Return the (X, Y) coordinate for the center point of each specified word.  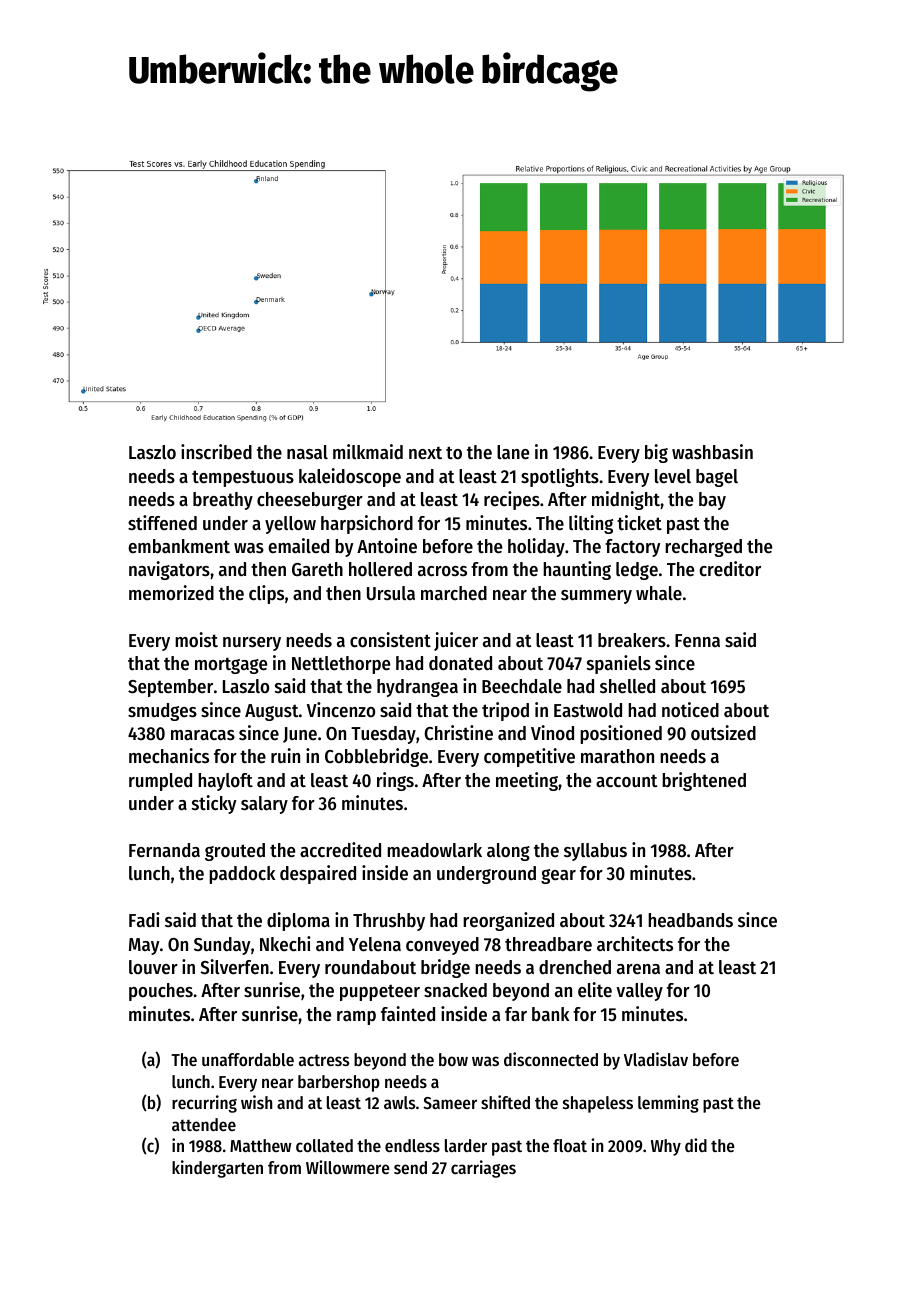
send (410, 1167)
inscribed (216, 452)
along (508, 852)
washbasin (712, 452)
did (696, 1145)
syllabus (595, 852)
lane (513, 452)
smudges (162, 712)
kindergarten (217, 1169)
